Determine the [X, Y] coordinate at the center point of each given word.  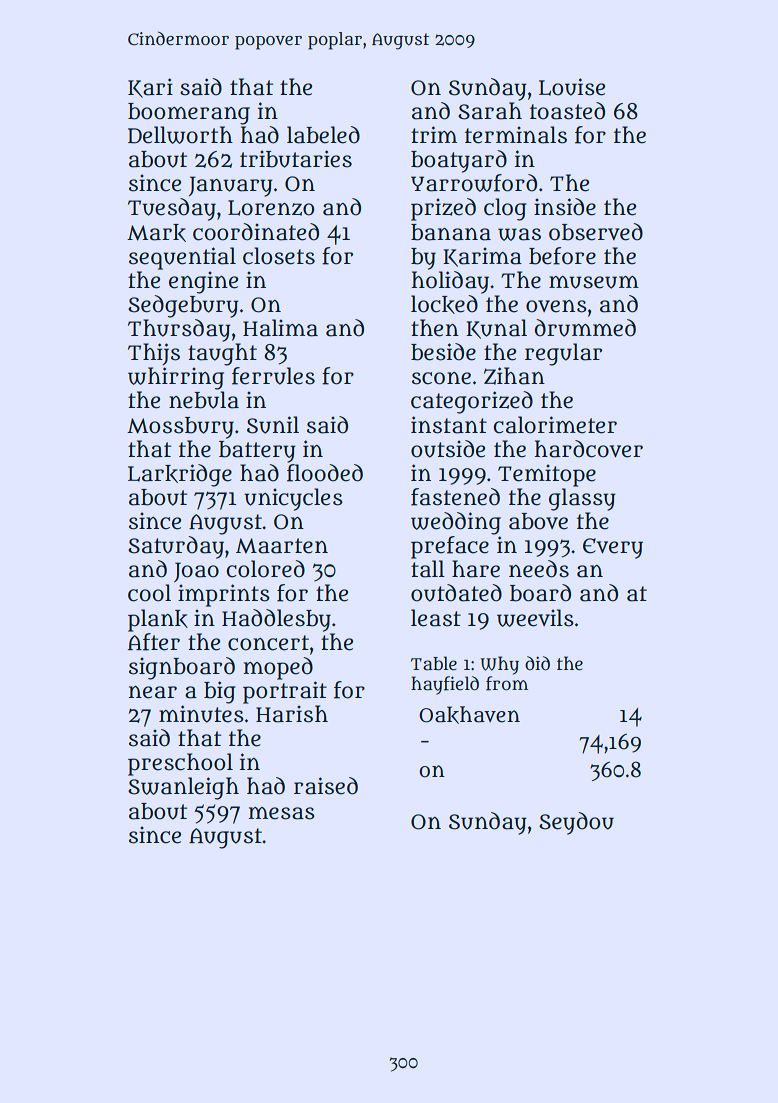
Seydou [576, 823]
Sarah [490, 111]
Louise [572, 87]
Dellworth [180, 135]
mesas [281, 813]
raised [326, 786]
